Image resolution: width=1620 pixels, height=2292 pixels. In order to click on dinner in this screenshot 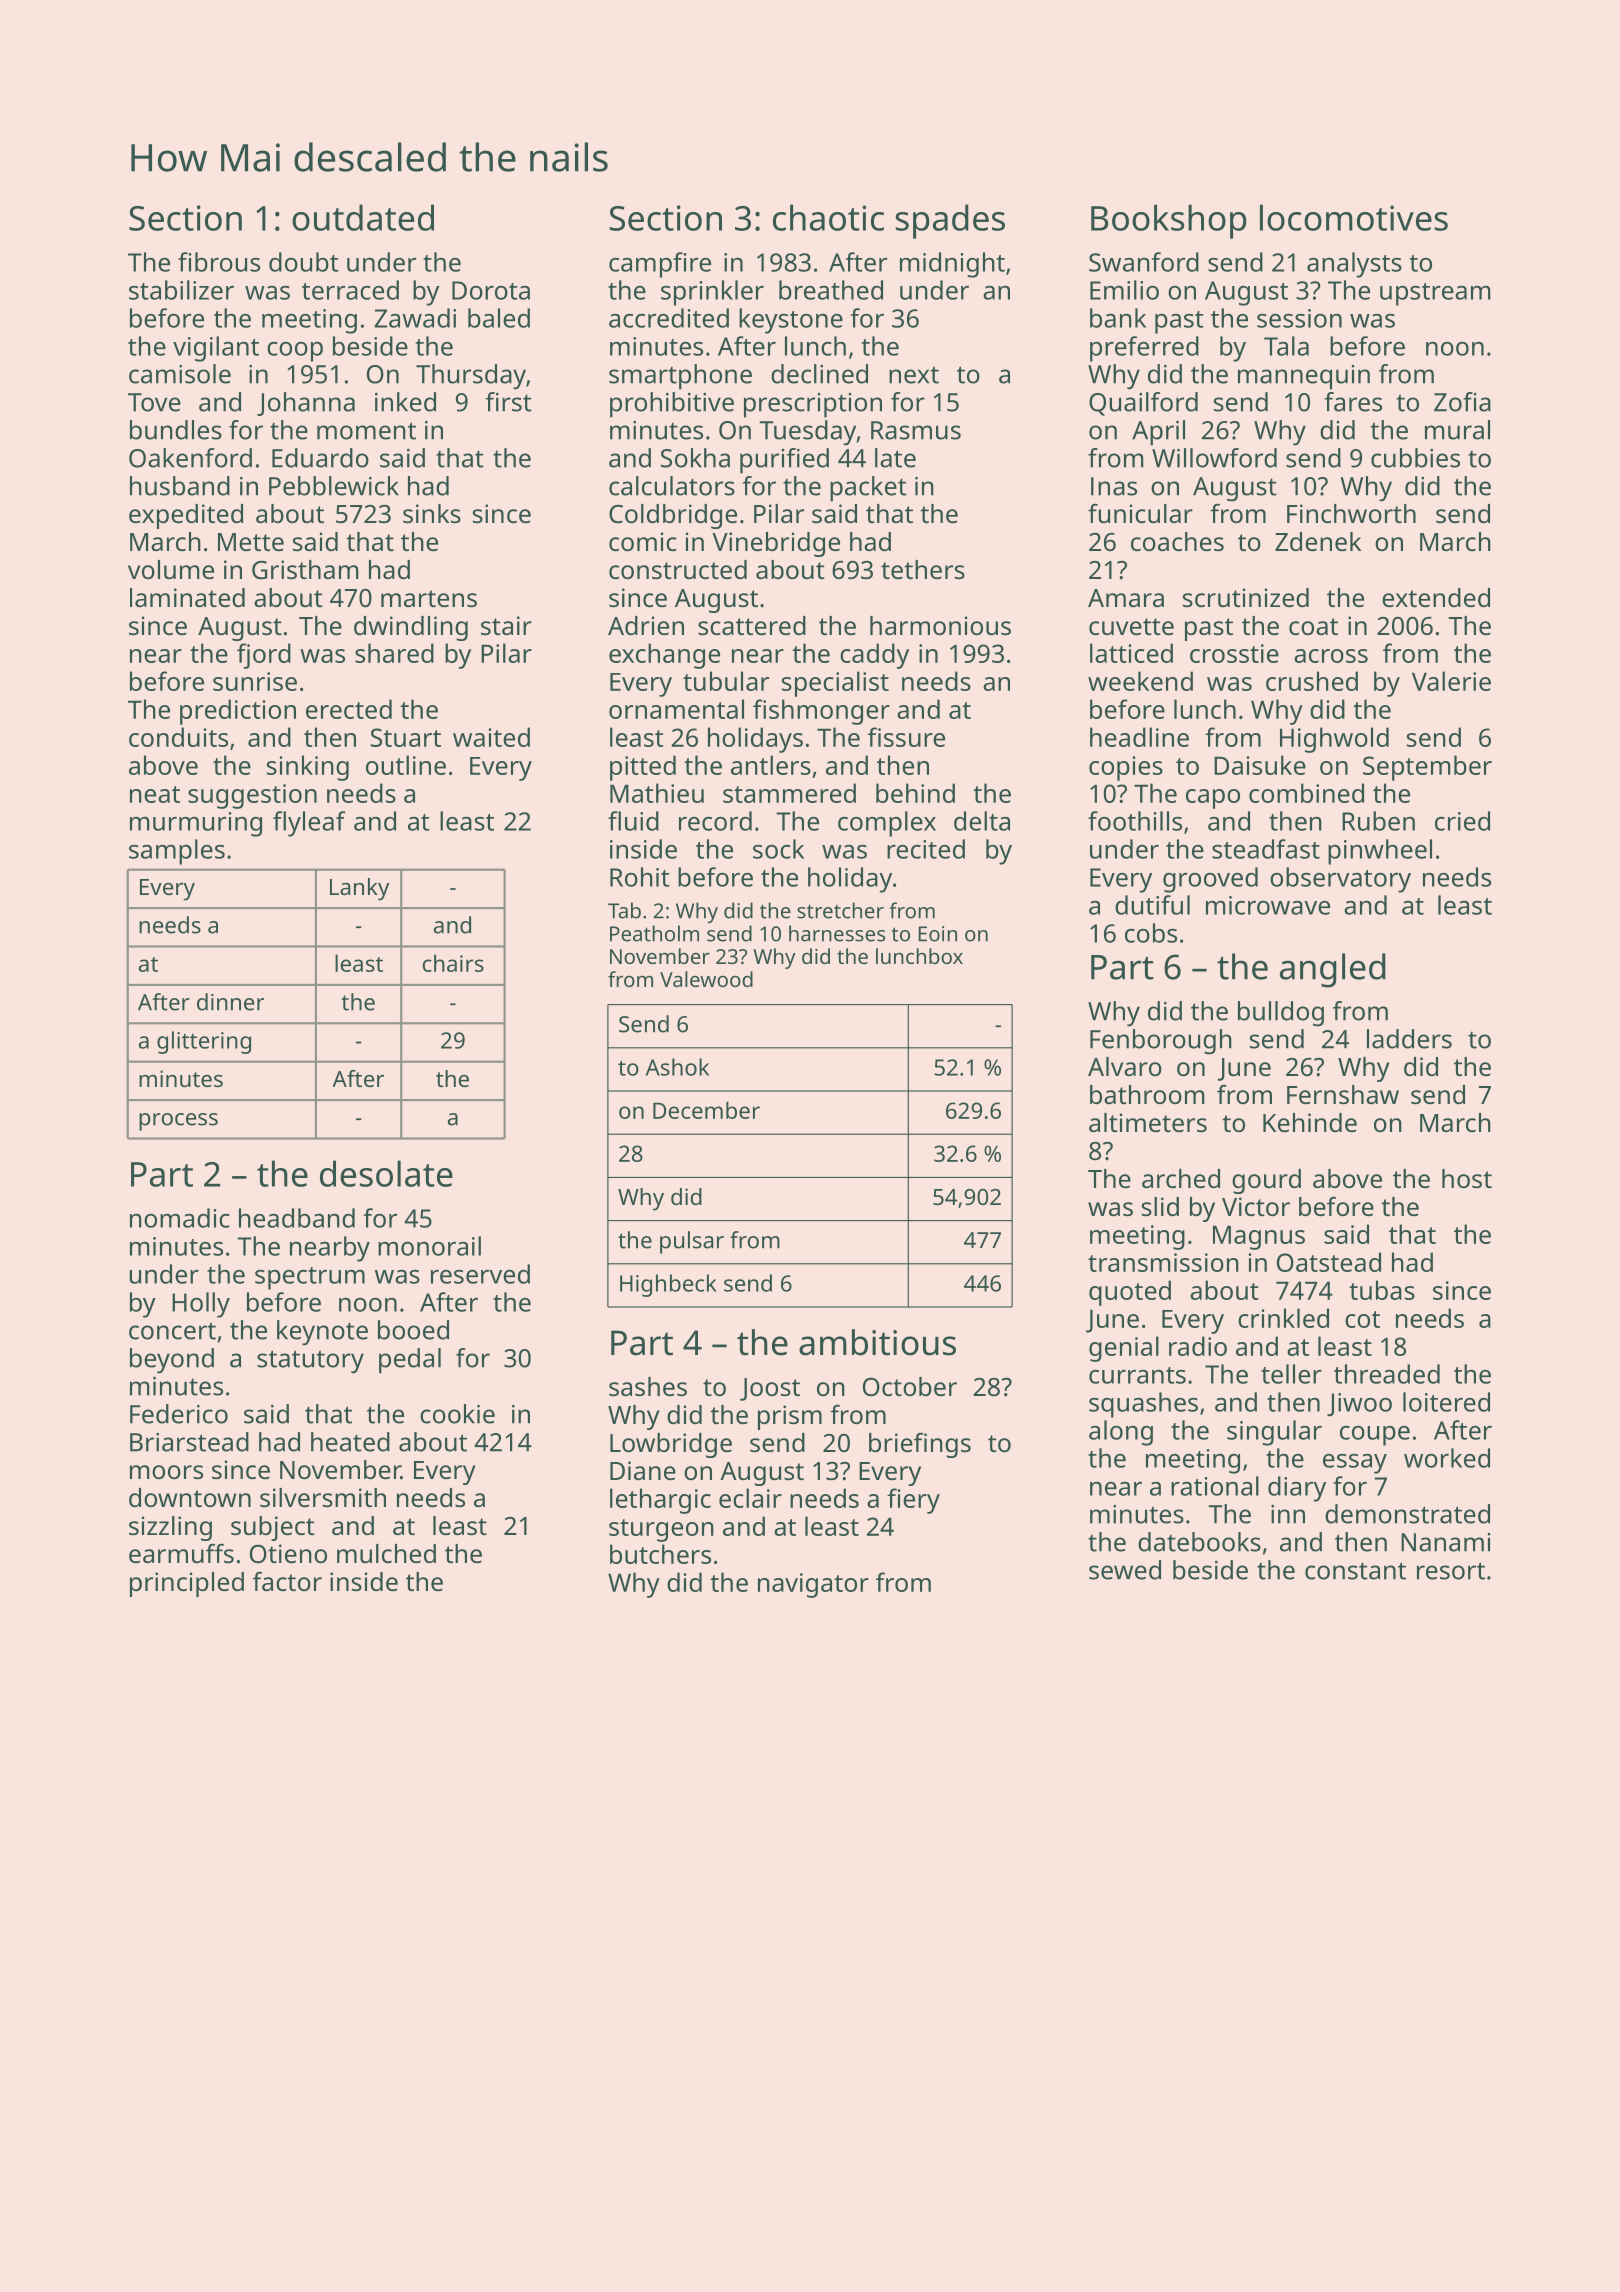, I will do `click(230, 1002)`.
